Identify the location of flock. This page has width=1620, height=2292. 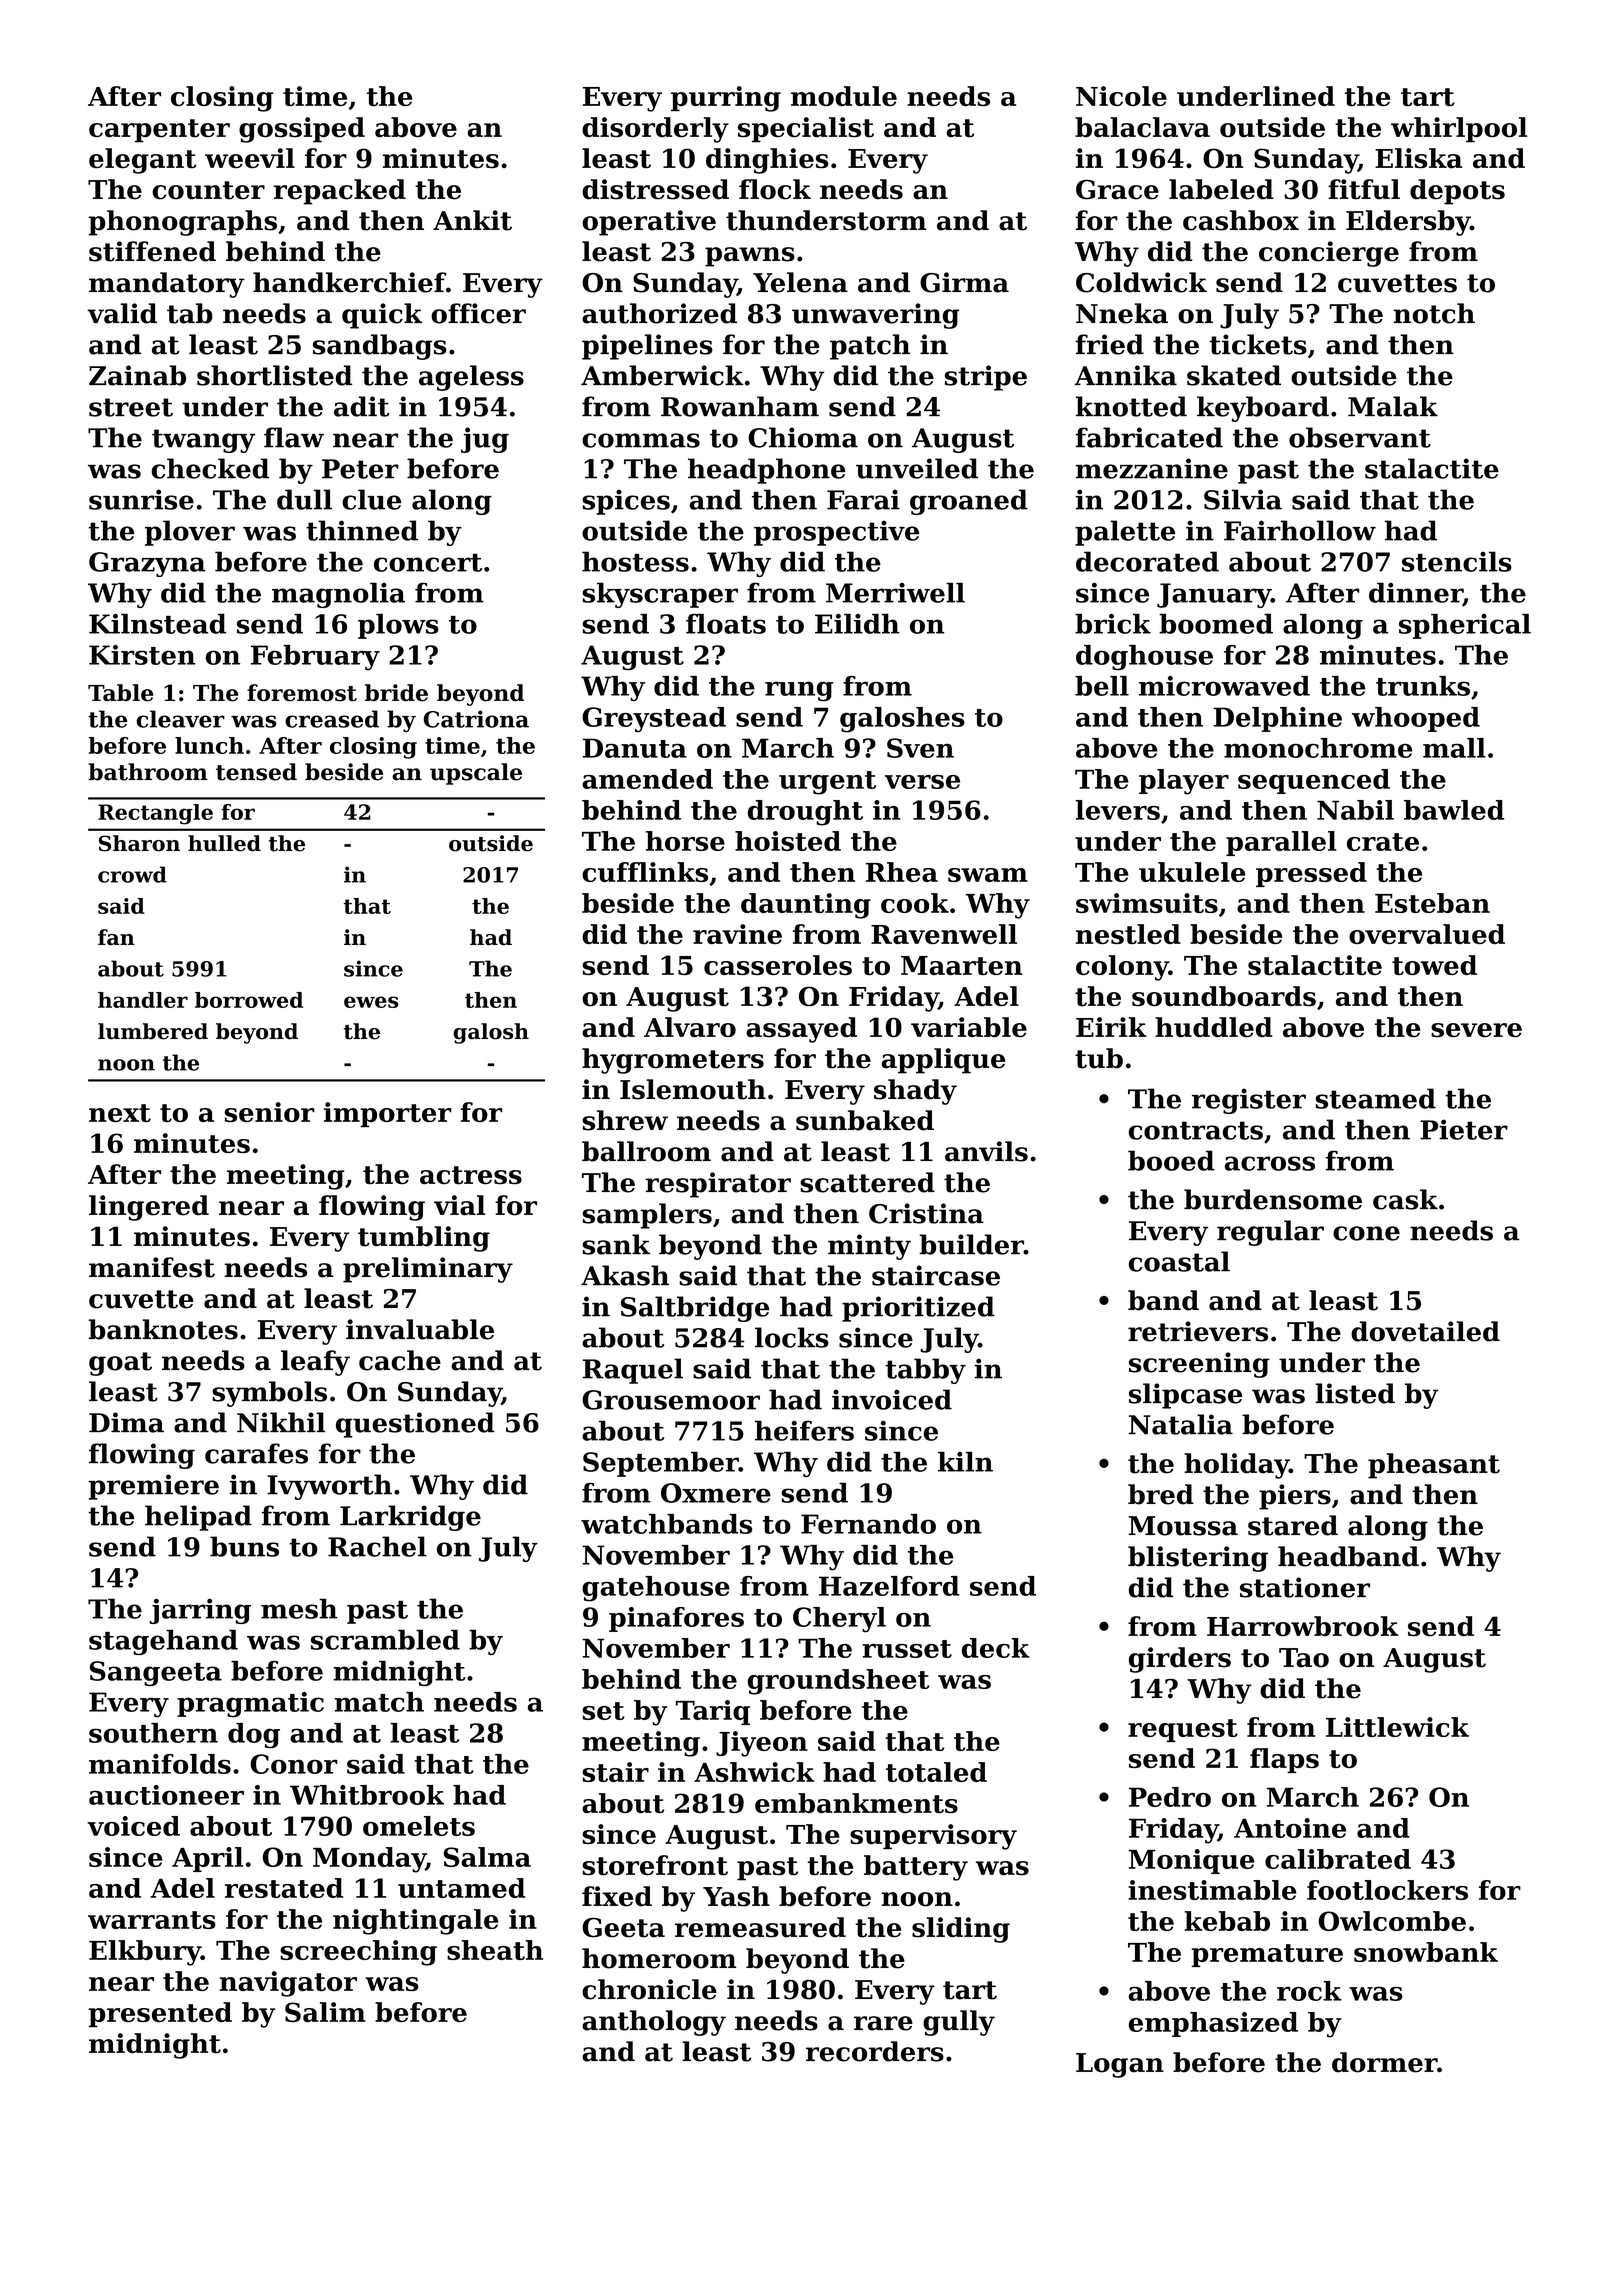
(775, 189).
